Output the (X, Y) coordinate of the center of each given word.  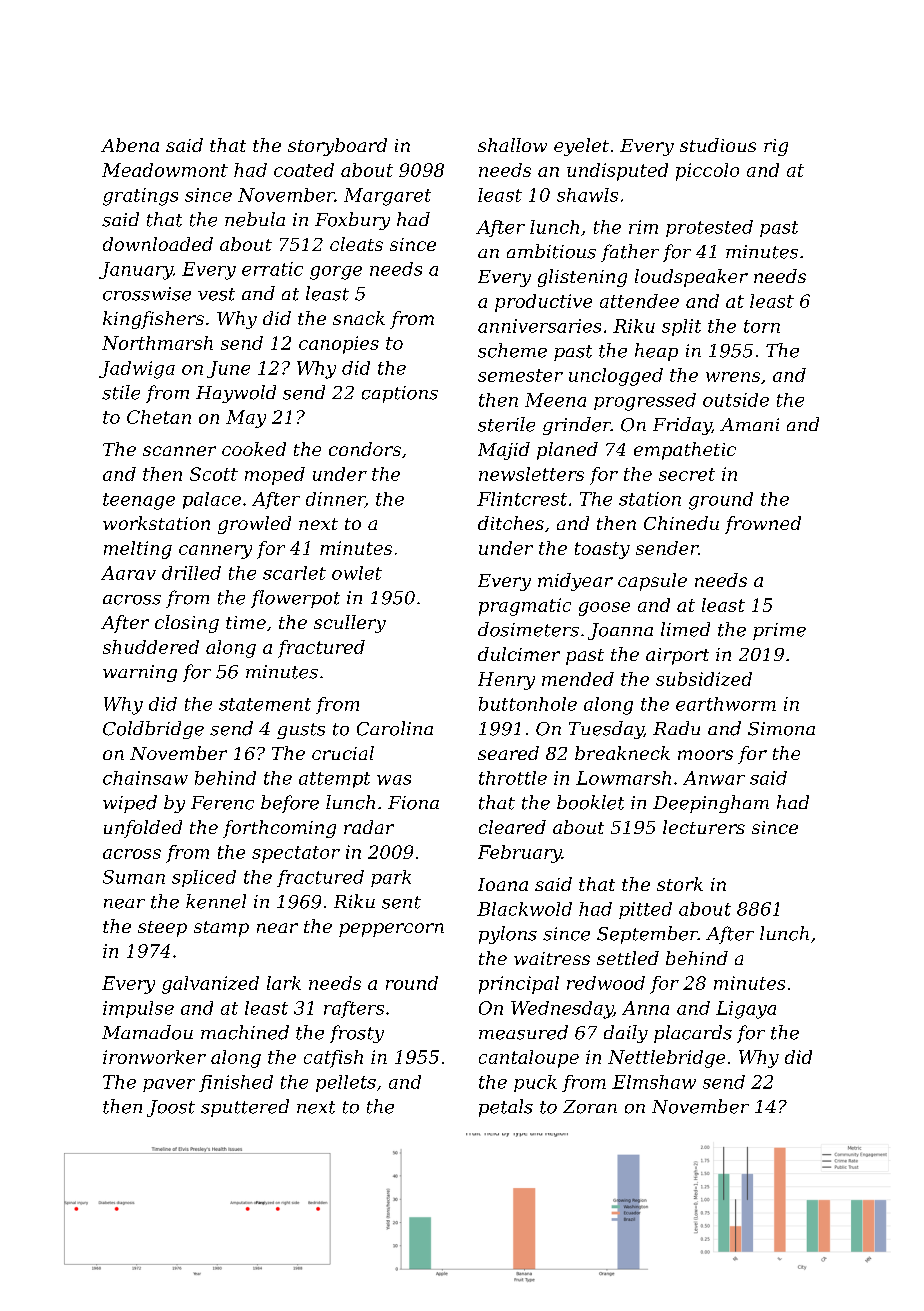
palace (212, 500)
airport (677, 656)
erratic (272, 269)
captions (400, 394)
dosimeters (528, 629)
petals (506, 1108)
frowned (763, 525)
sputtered (245, 1108)
